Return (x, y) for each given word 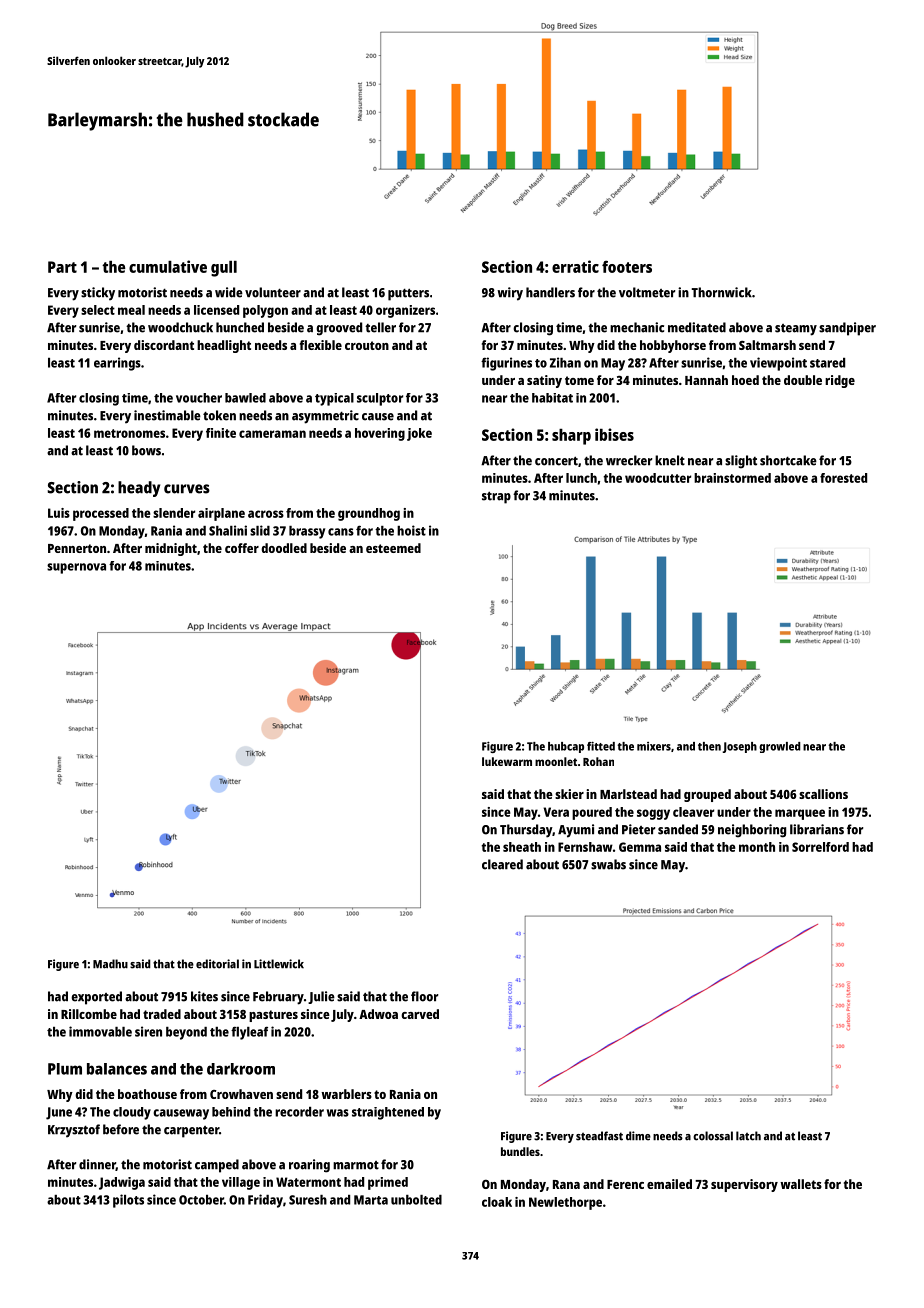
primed (388, 1183)
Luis (59, 513)
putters (408, 294)
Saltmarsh (767, 345)
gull (224, 269)
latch (748, 1136)
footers (627, 266)
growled (780, 747)
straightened (388, 1113)
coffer (242, 548)
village (241, 1183)
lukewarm (507, 761)
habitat (552, 398)
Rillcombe (89, 1014)
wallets (801, 1184)
